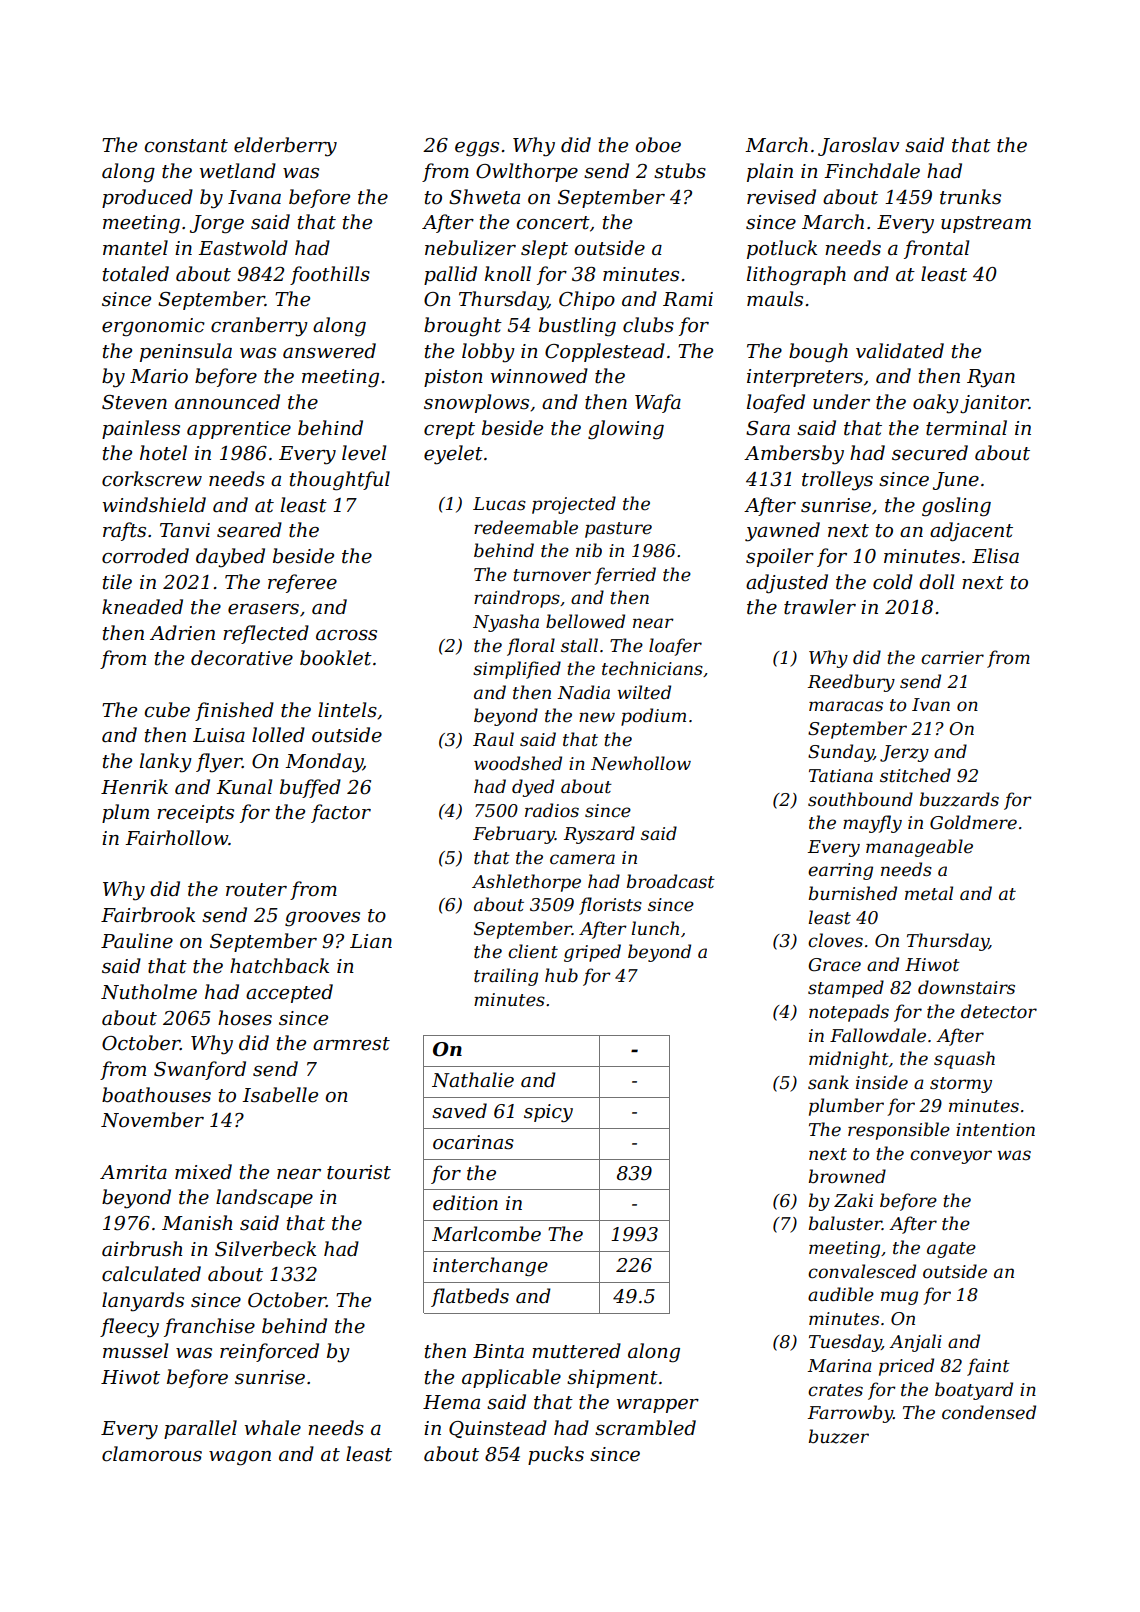 This screenshot has width=1140, height=1612. Describe the element at coordinates (680, 171) in the screenshot. I see `stubs` at that location.
